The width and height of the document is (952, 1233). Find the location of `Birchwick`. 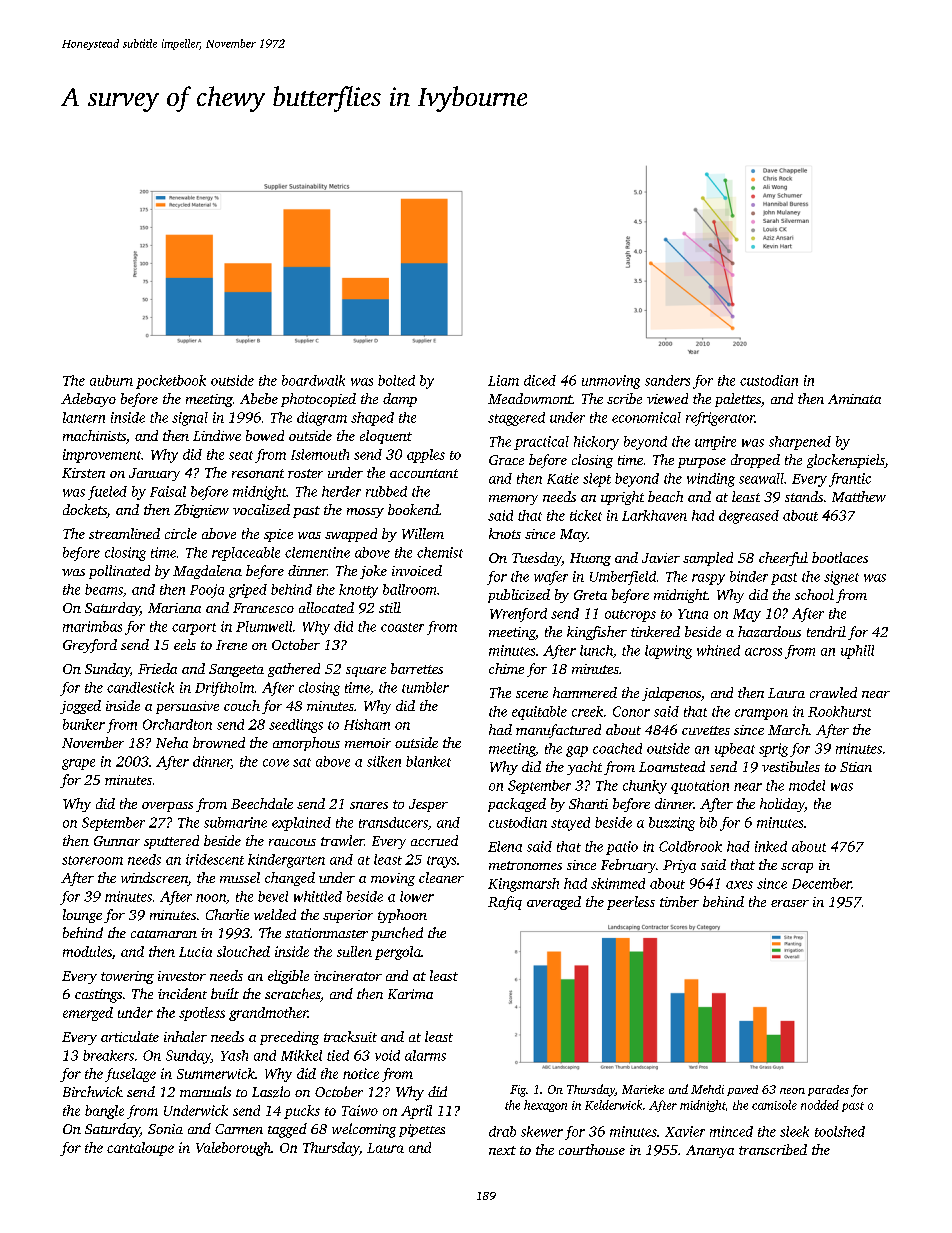

Birchwick is located at coordinates (93, 1091).
